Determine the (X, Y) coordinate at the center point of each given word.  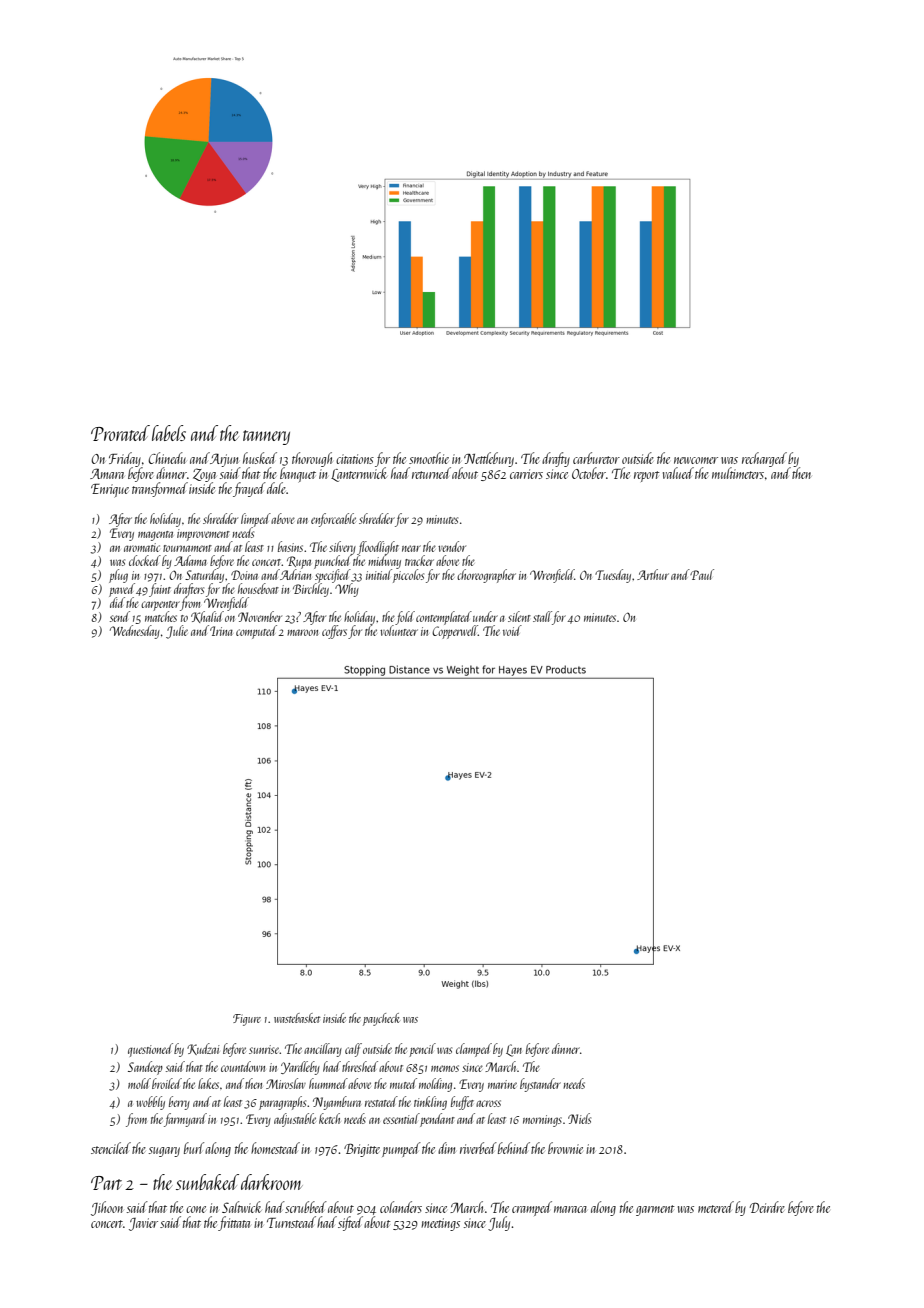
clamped (474, 1050)
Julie (177, 632)
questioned (150, 1050)
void (512, 630)
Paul (702, 574)
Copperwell (455, 632)
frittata (234, 1223)
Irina (221, 631)
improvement (203, 535)
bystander (540, 1085)
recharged (764, 459)
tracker (419, 560)
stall (542, 616)
